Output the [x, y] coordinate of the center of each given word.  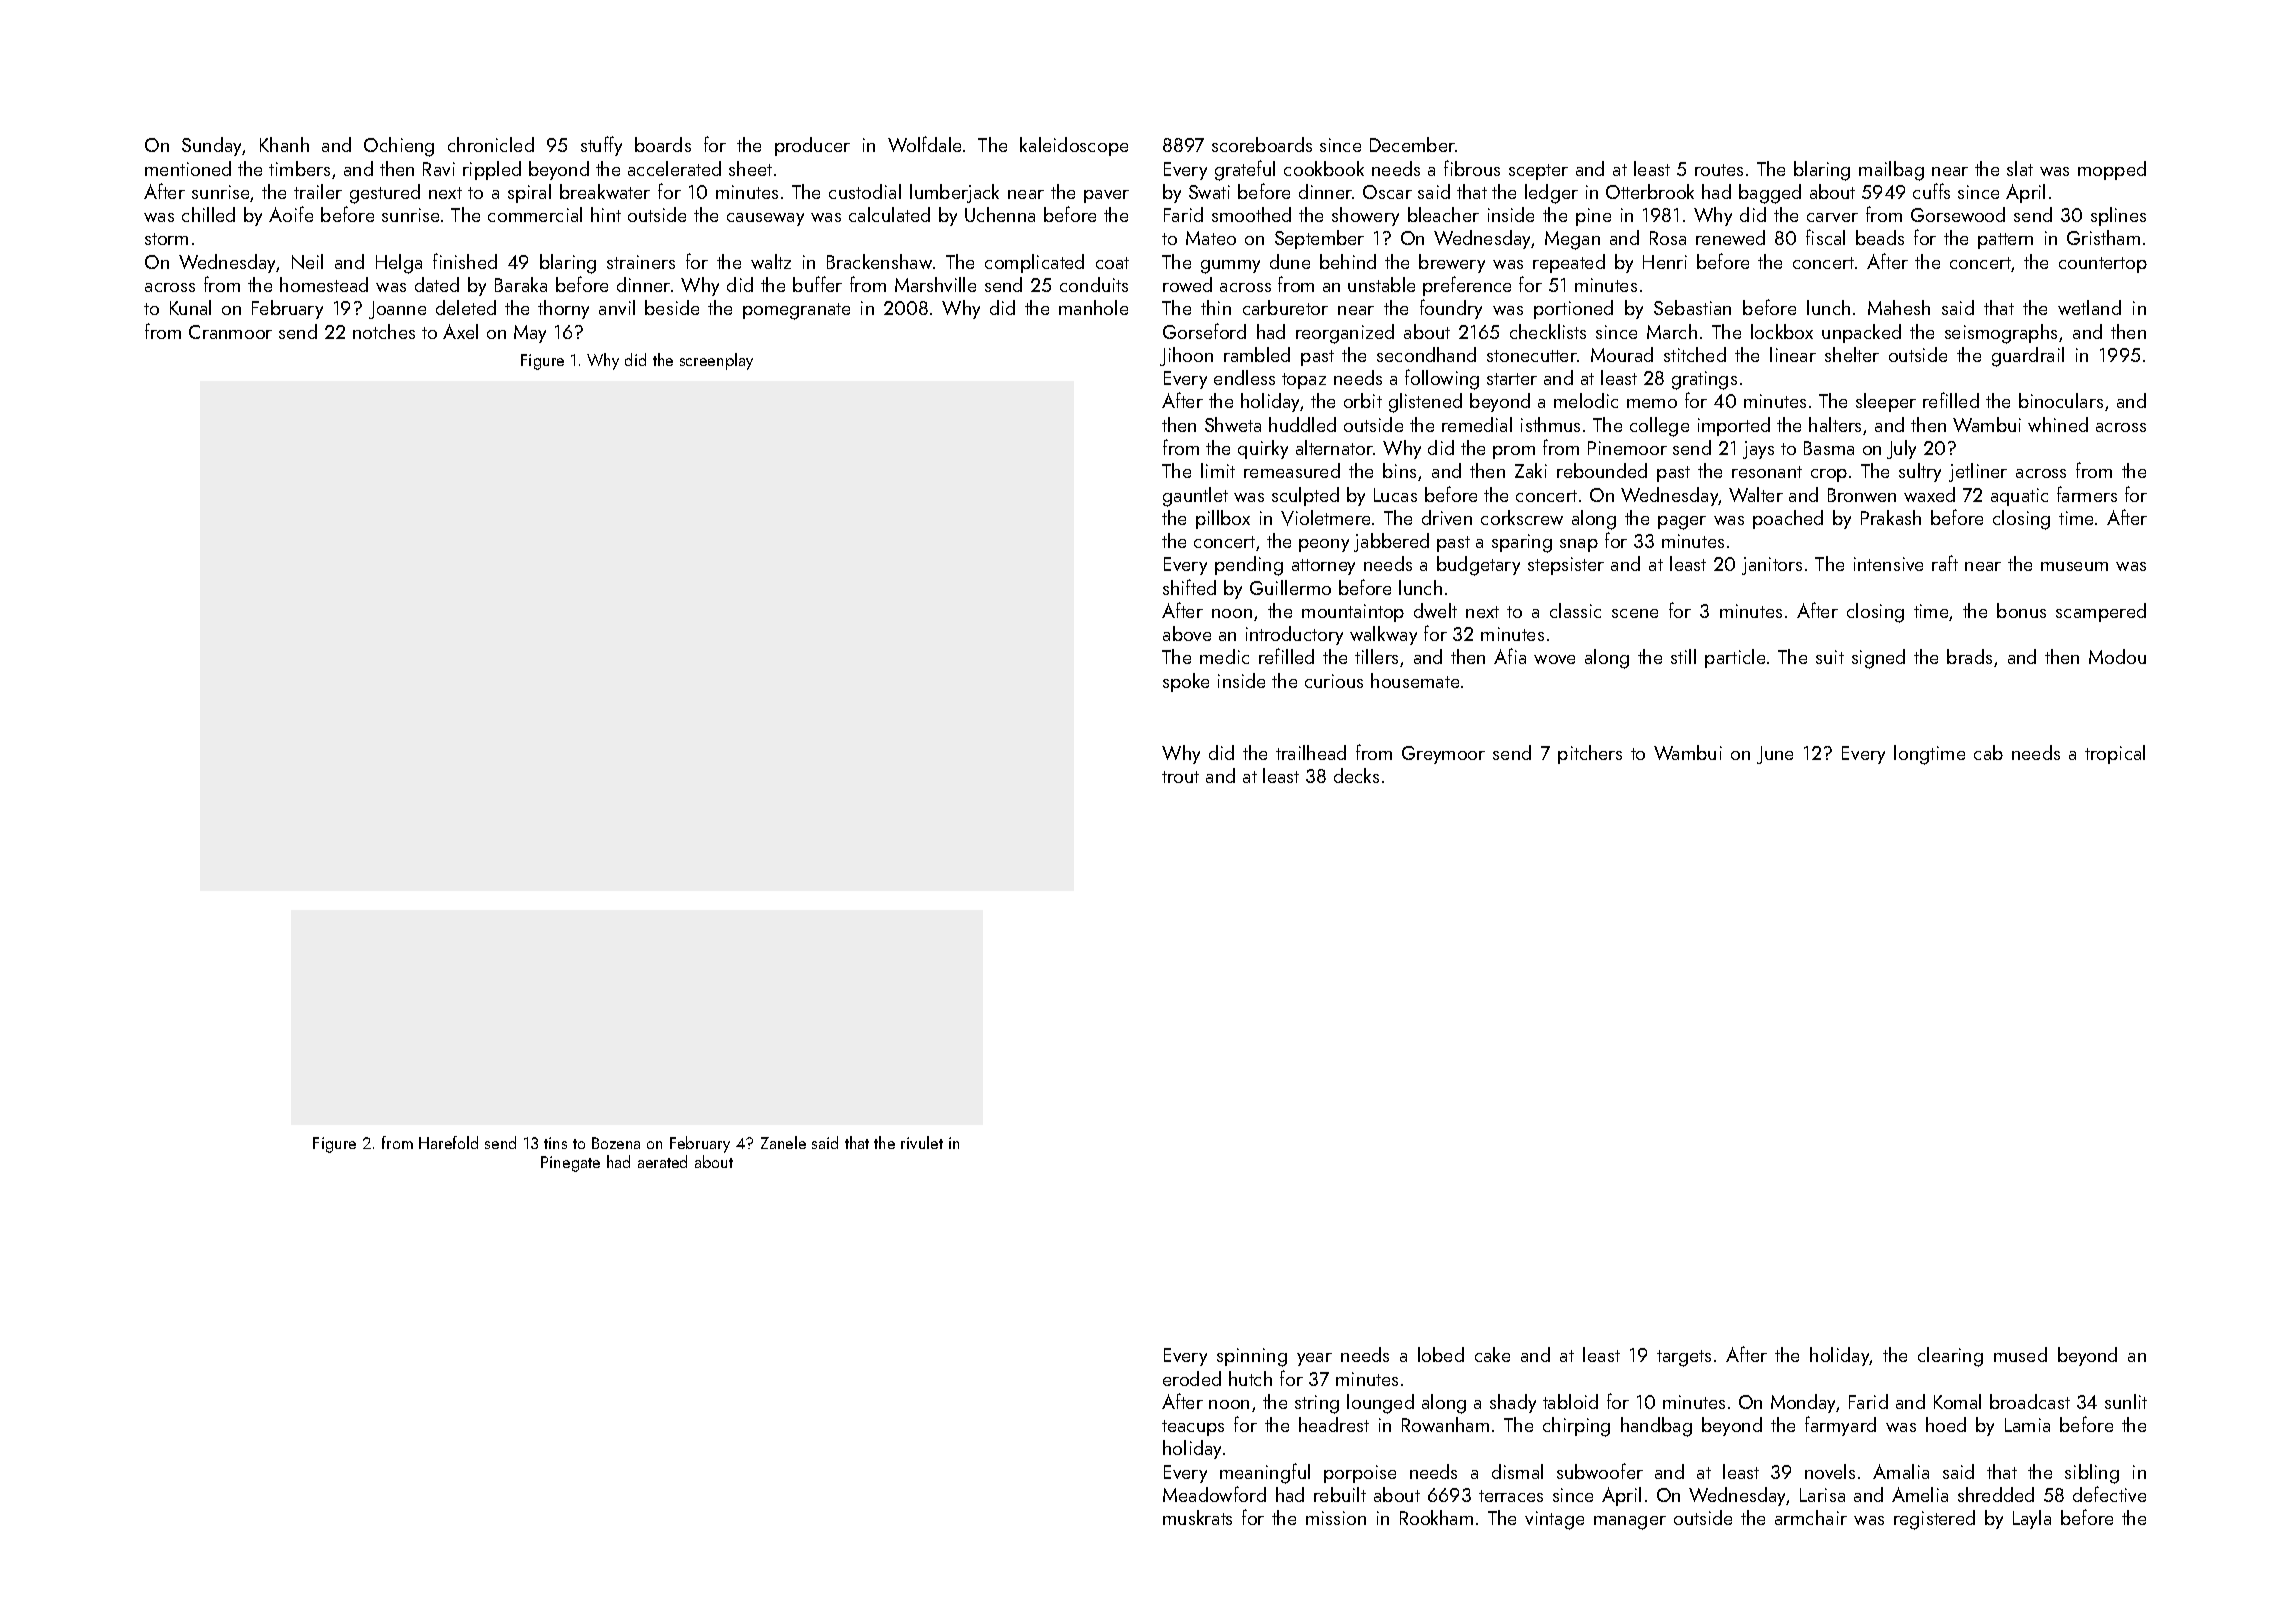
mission [1336, 1518]
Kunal [190, 307]
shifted [1189, 587]
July [1901, 449]
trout [1180, 777]
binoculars [2061, 400]
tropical [2115, 754]
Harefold [448, 1142]
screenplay [716, 361]
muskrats [1197, 1517]
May [530, 334]
